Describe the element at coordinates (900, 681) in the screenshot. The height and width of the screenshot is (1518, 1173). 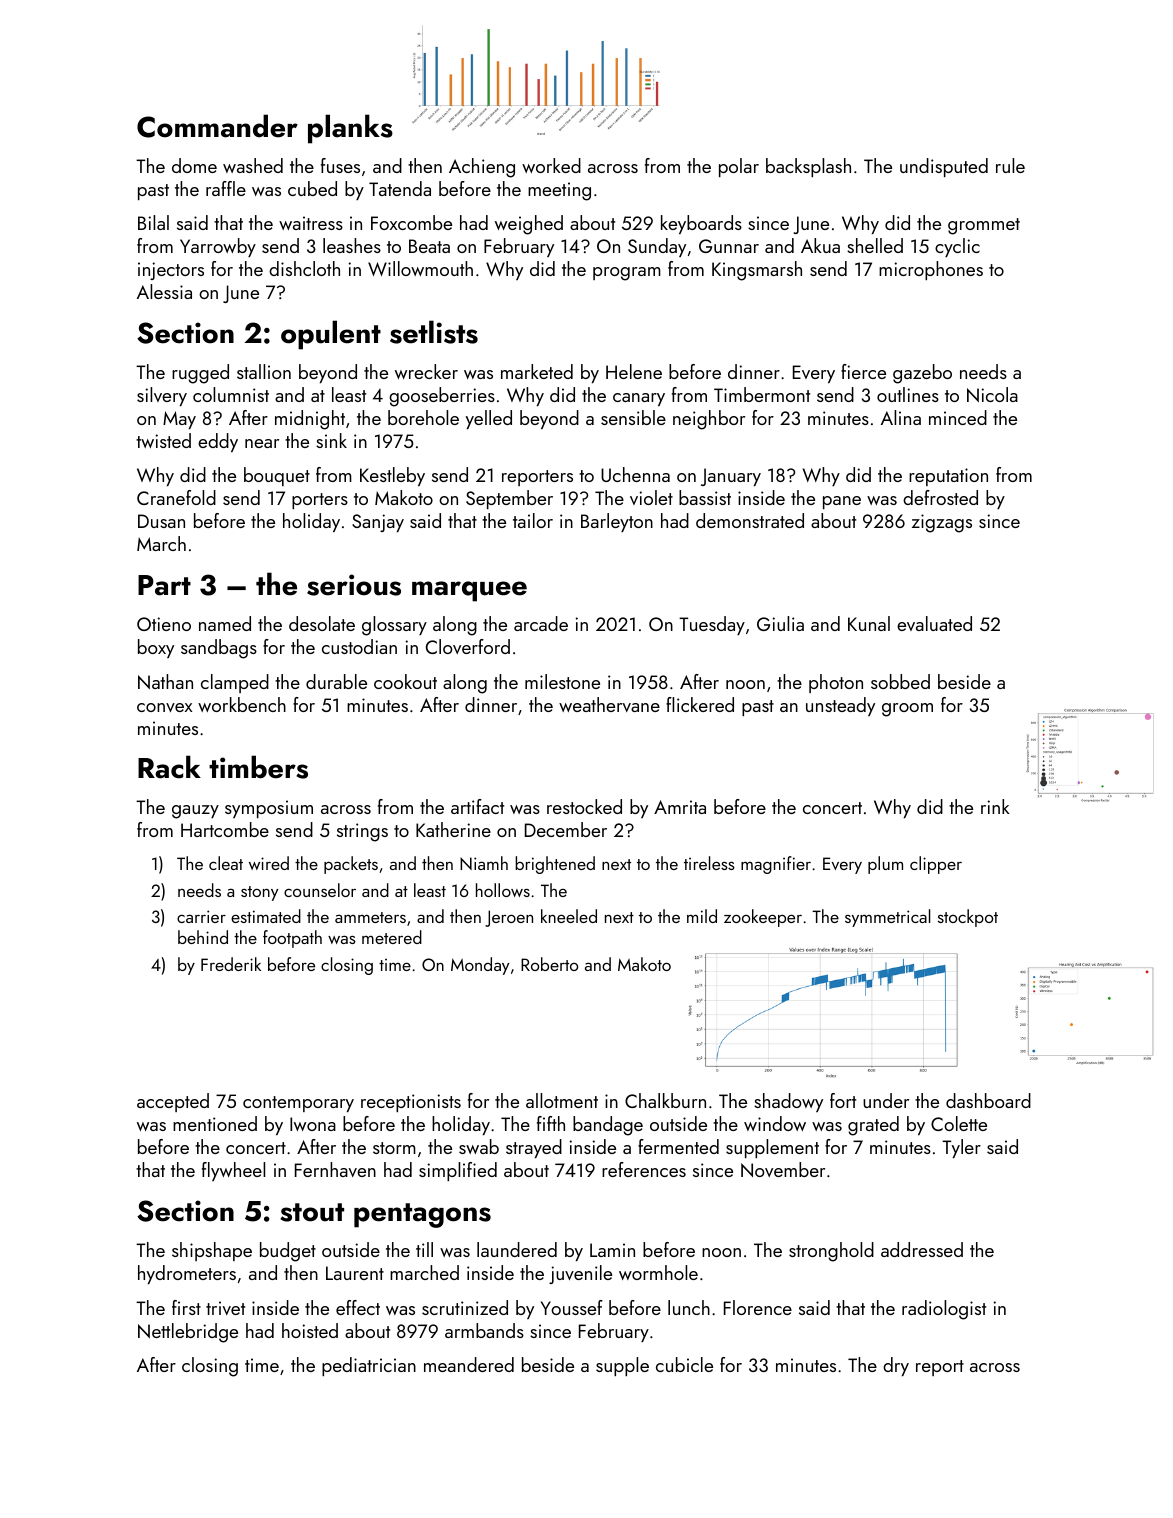
I see `sobbed` at that location.
